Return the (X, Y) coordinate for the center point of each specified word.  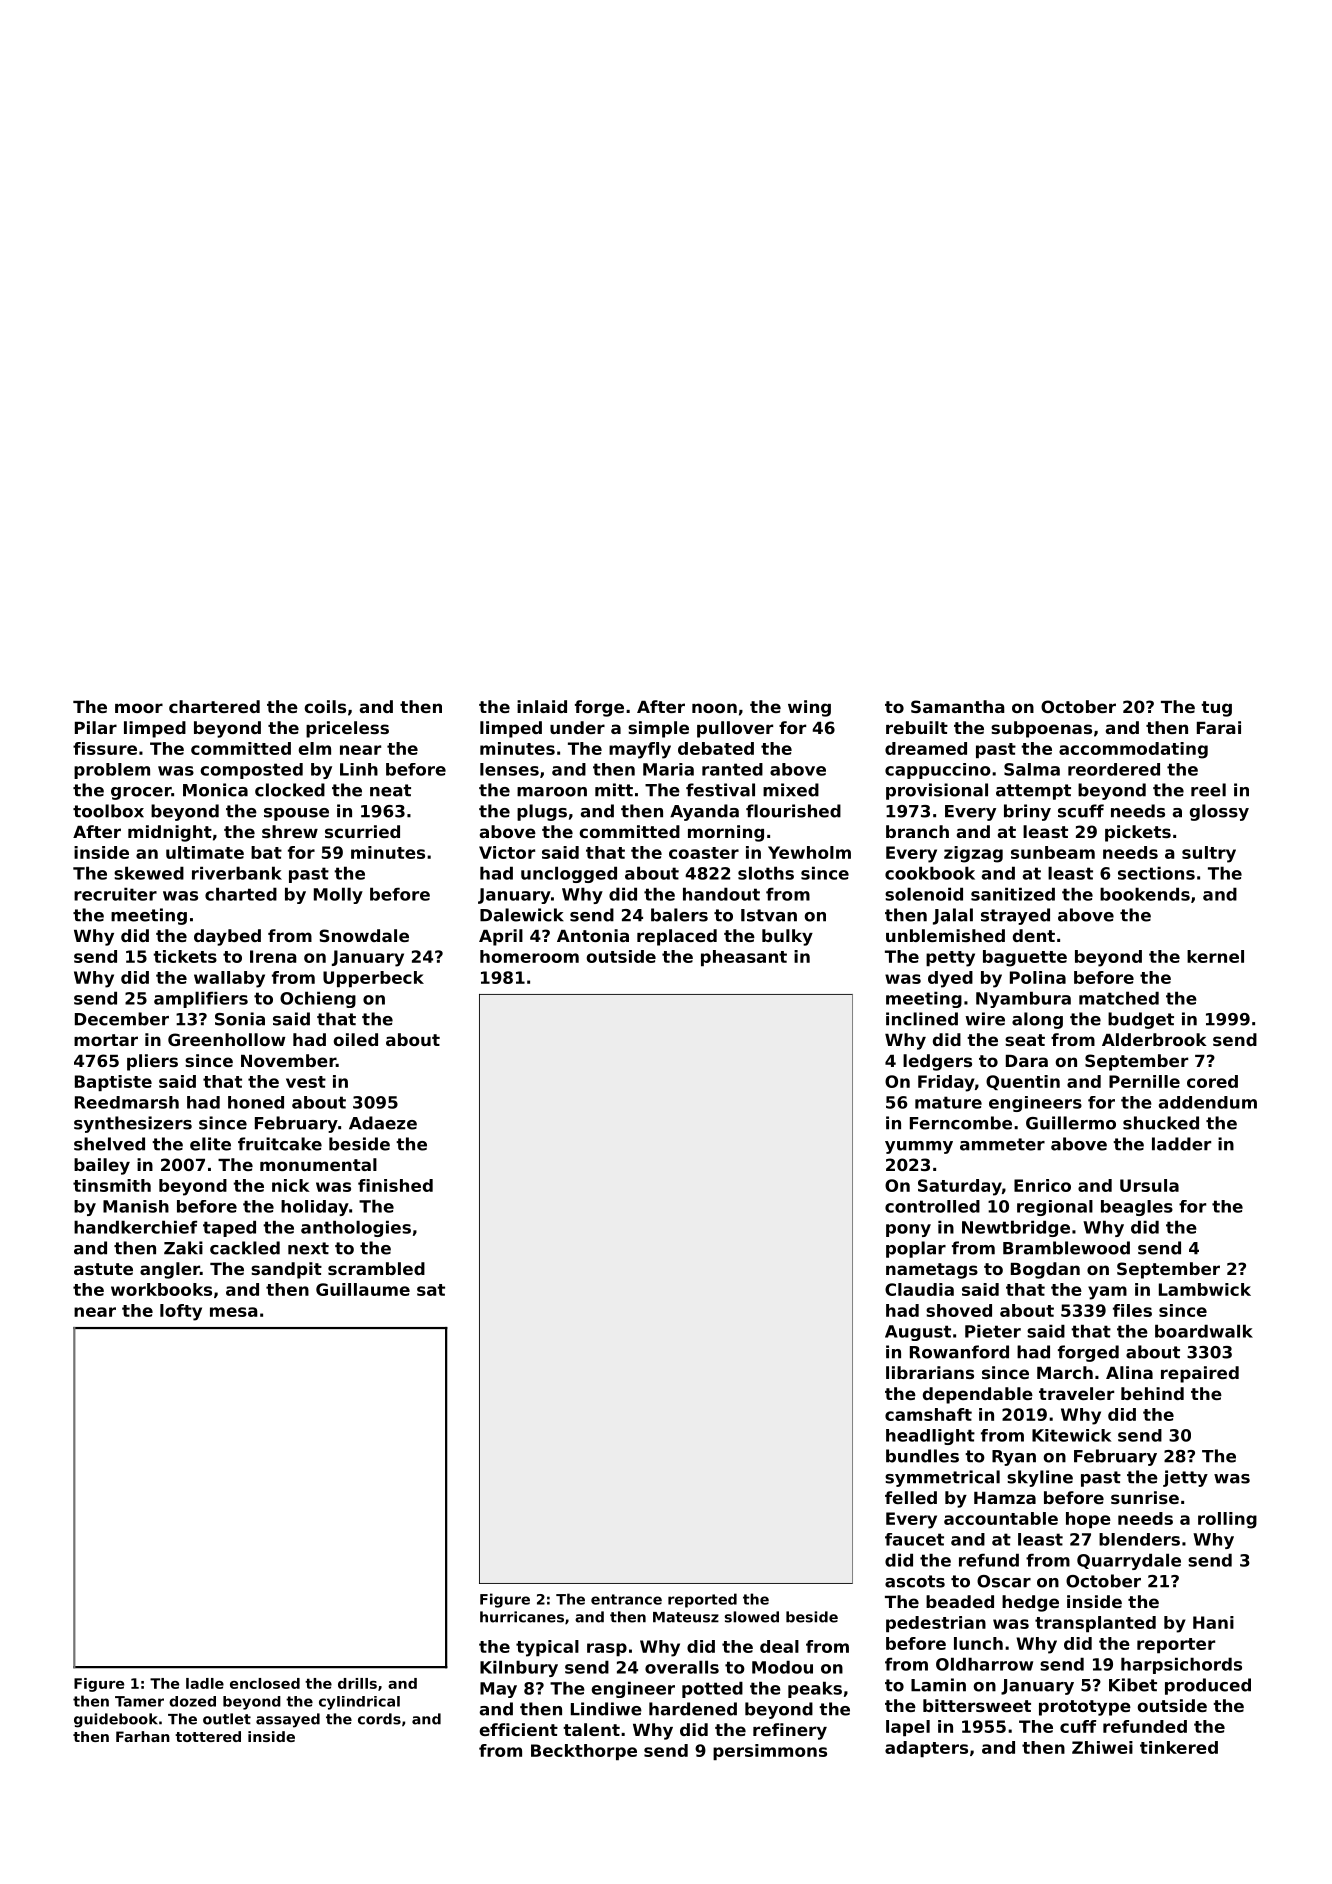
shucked (1161, 1123)
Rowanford (959, 1352)
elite (210, 1144)
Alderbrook (1154, 1039)
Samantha (958, 706)
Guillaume (363, 1289)
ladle (205, 1683)
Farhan (143, 1736)
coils (325, 706)
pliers (152, 1062)
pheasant (744, 958)
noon (714, 708)
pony (908, 1230)
